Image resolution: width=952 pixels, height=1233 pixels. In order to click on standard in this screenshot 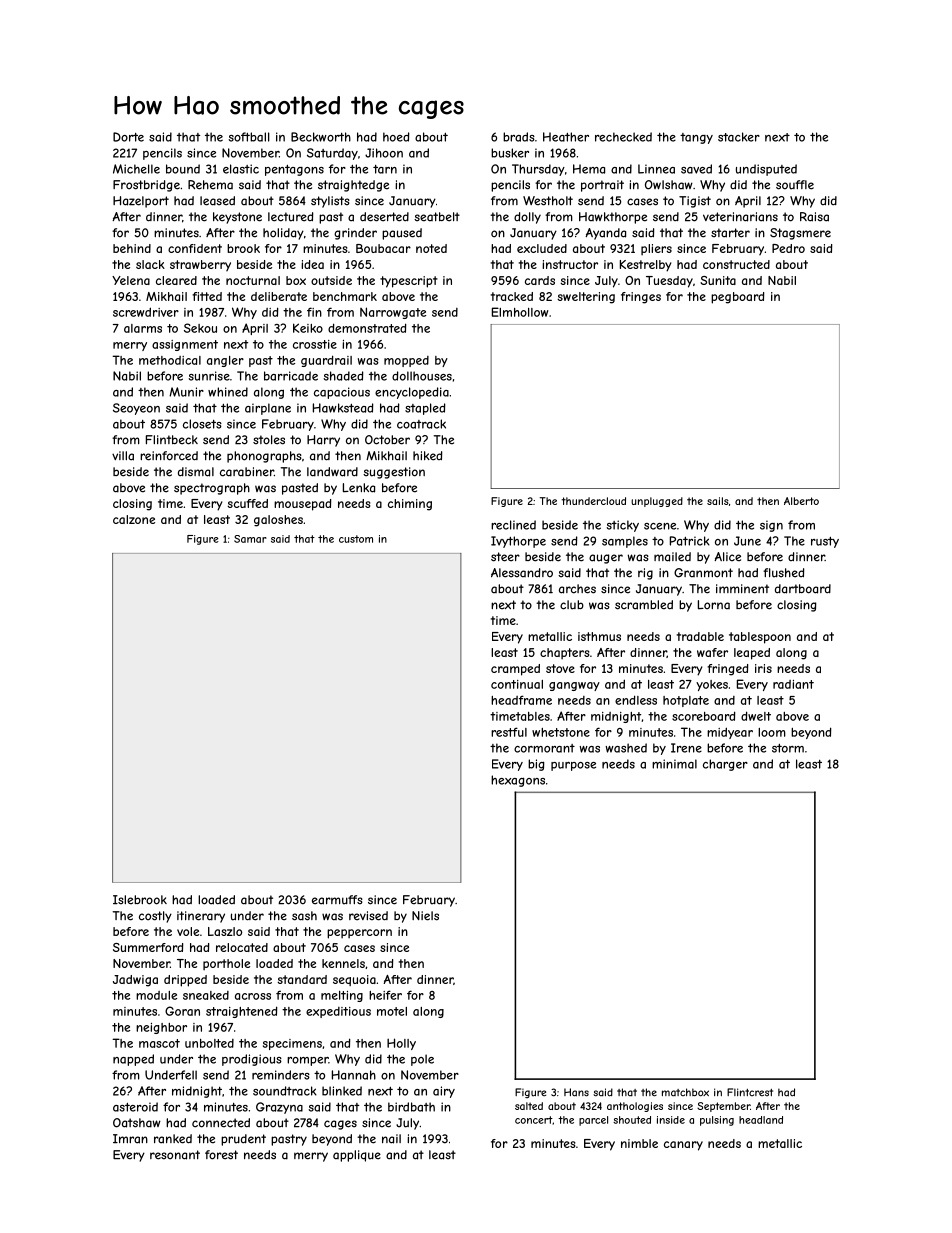, I will do `click(302, 979)`.
